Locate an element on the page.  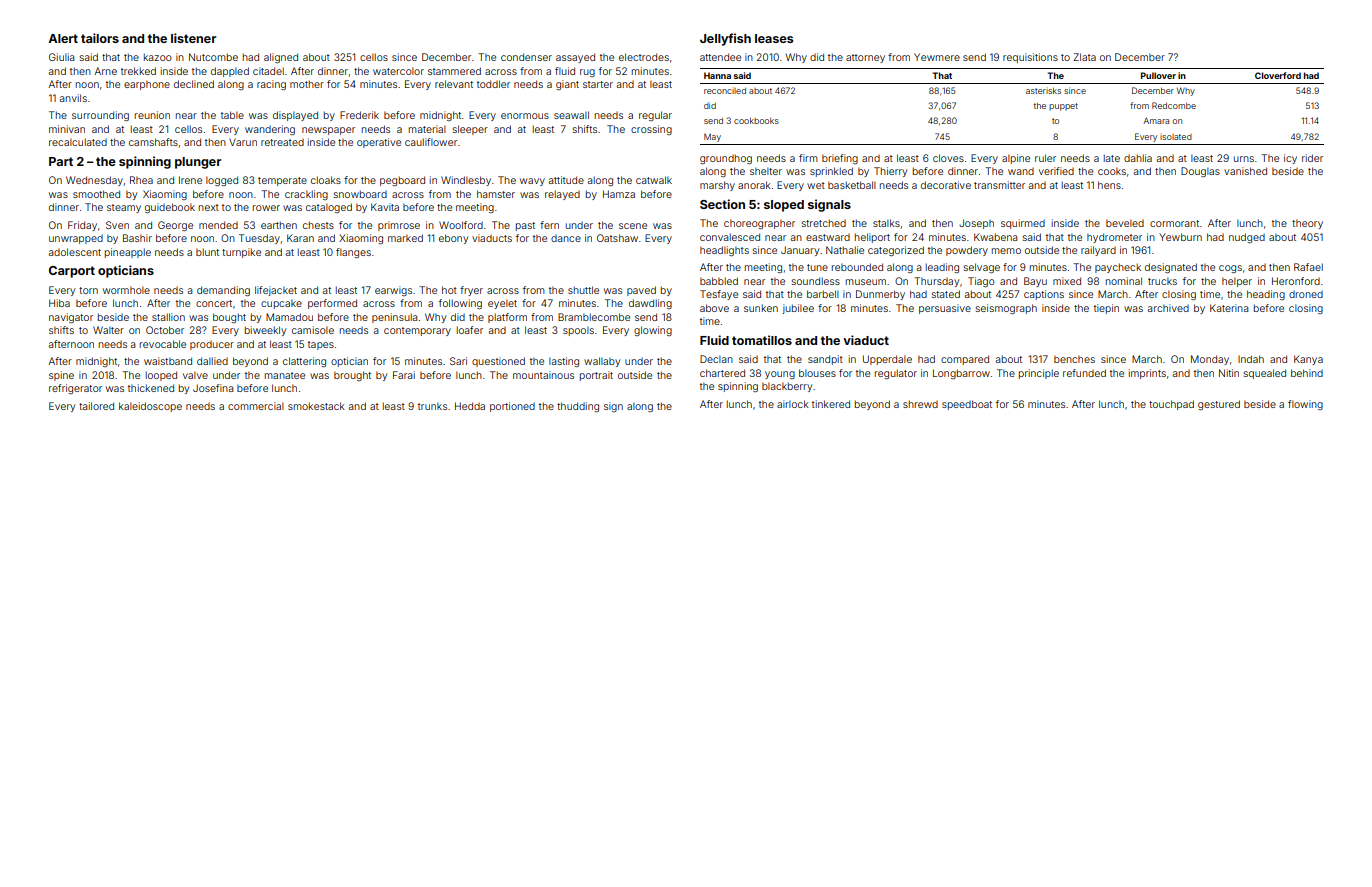
wet is located at coordinates (816, 185).
